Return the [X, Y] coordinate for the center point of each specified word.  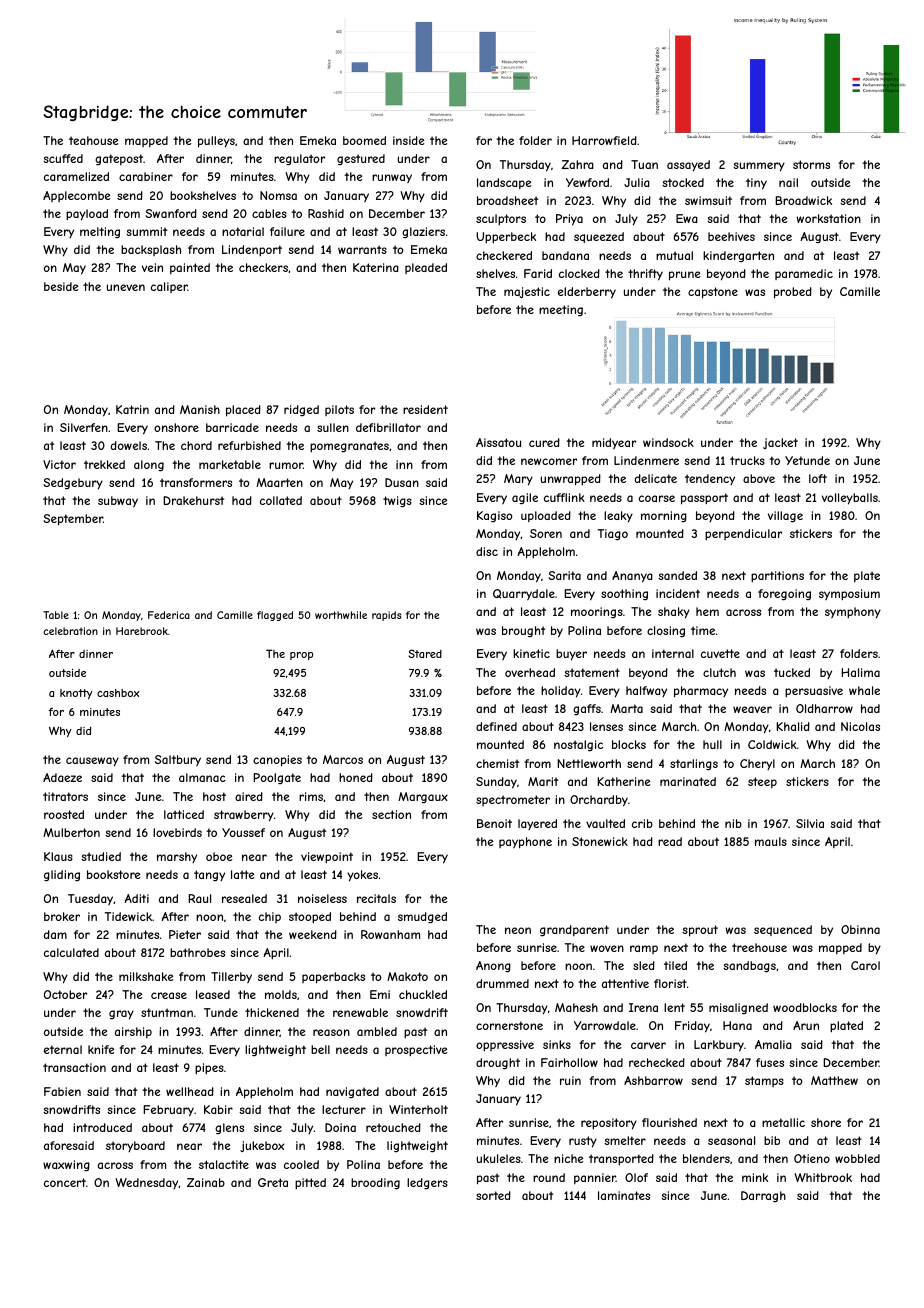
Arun [806, 1025]
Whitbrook [823, 1177]
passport [704, 499]
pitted [310, 1184]
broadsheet [507, 200]
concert [65, 1182]
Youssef [243, 832]
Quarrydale [524, 594]
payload [87, 215]
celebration [70, 631]
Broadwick [803, 200]
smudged [422, 918]
